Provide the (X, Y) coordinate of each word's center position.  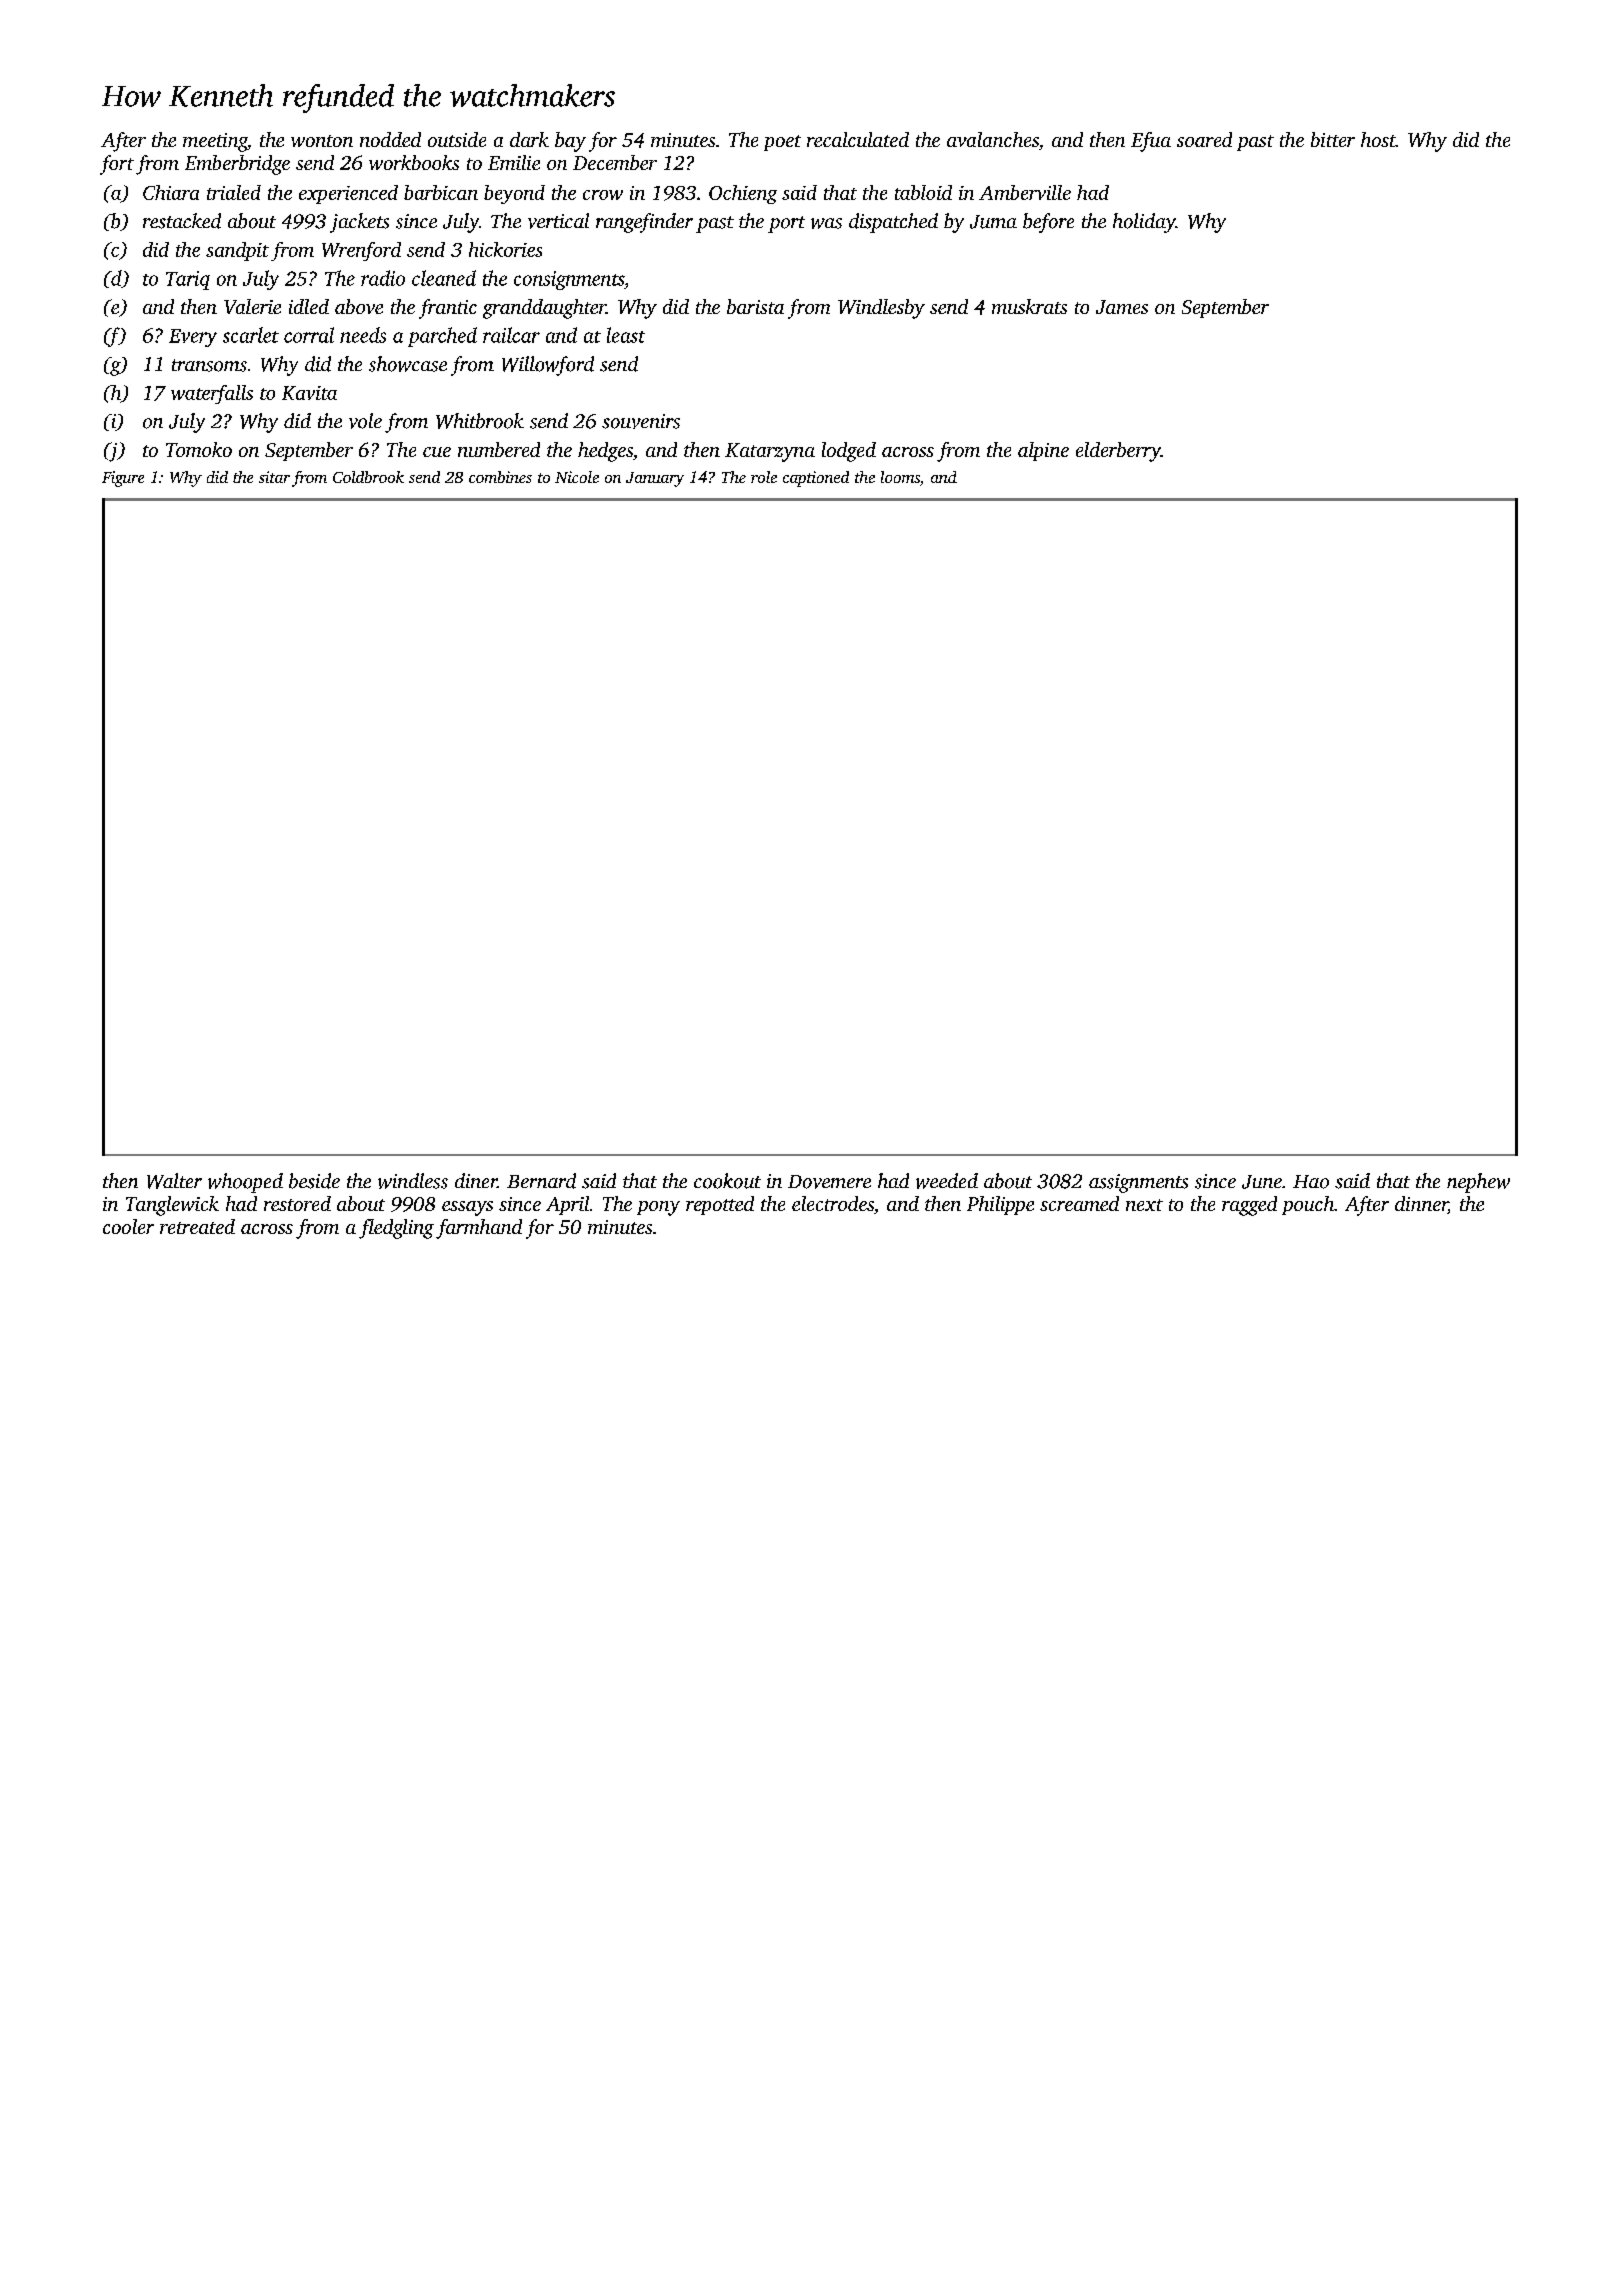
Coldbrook (368, 477)
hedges (605, 452)
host (1378, 139)
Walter (174, 1181)
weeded (947, 1181)
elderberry (1118, 452)
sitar (274, 477)
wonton (322, 141)
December (615, 162)
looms (900, 477)
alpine (1043, 451)
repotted (720, 1205)
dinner (1421, 1205)
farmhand (479, 1229)
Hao (1311, 1182)
